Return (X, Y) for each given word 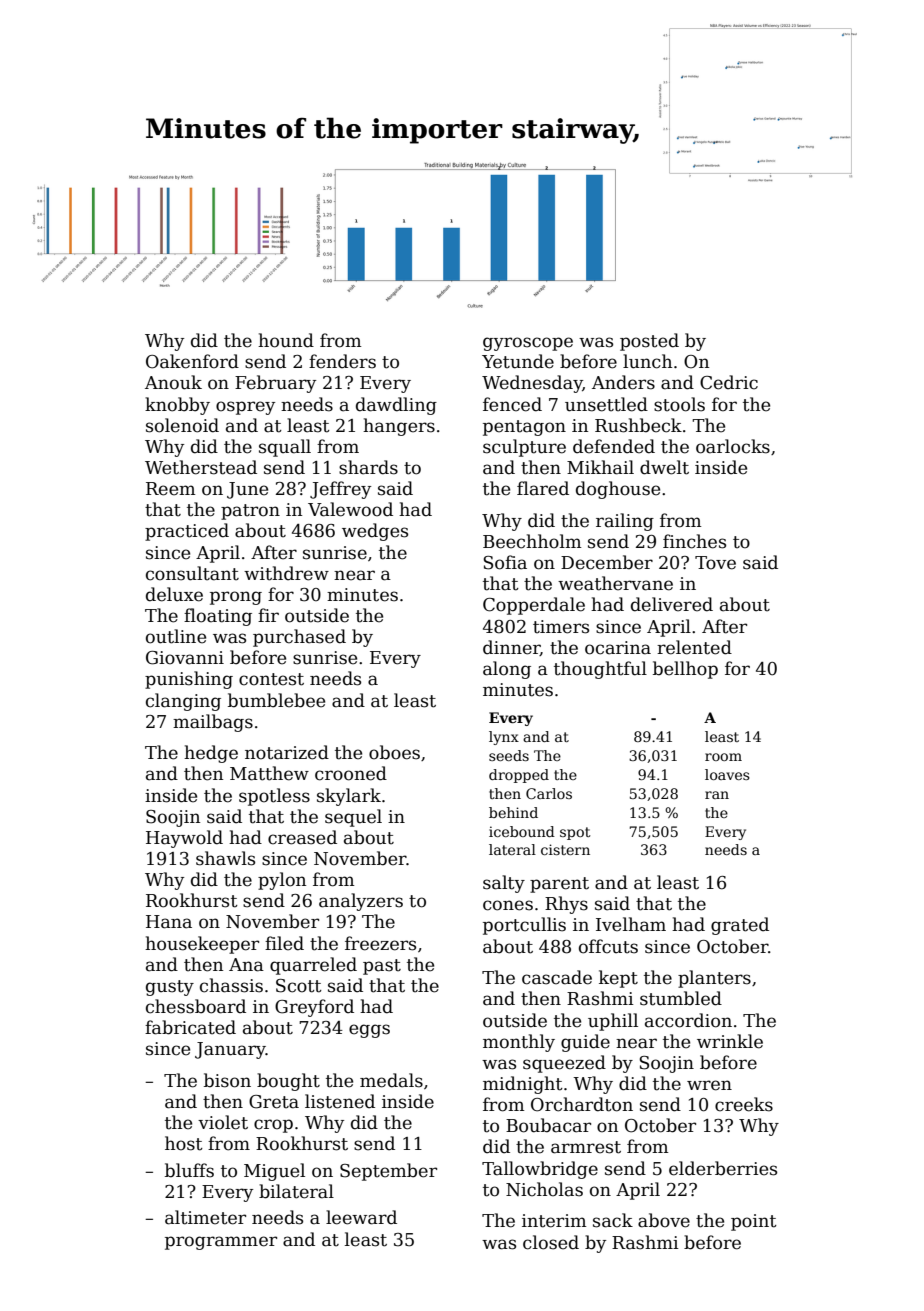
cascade (557, 977)
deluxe (174, 594)
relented (694, 647)
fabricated (190, 1027)
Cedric (729, 382)
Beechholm (532, 541)
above (664, 1220)
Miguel (274, 1172)
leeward (361, 1217)
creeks (744, 1104)
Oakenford (192, 361)
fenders (342, 361)
